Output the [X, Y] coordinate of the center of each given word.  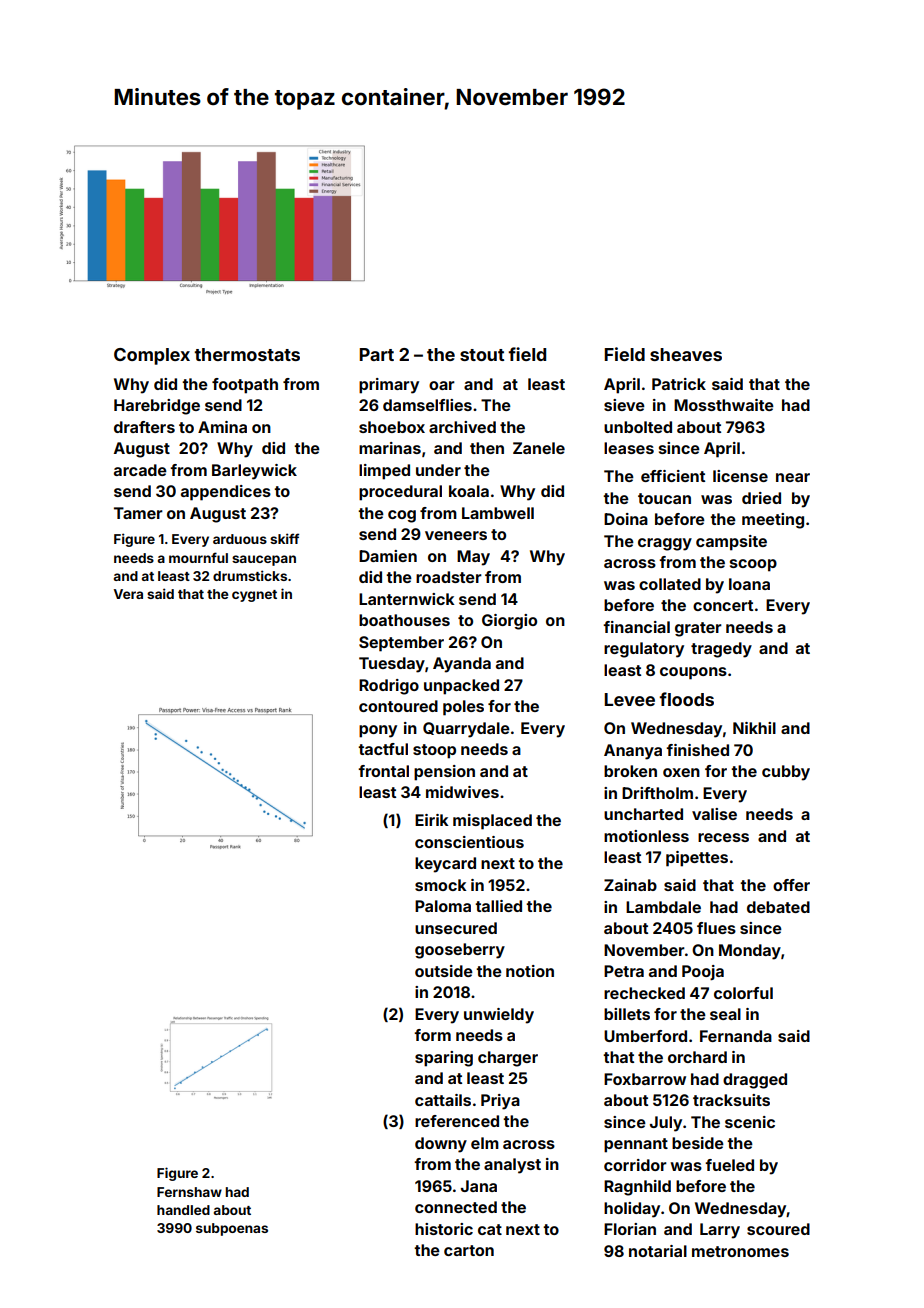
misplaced [492, 822]
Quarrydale [466, 730]
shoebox [392, 427]
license [740, 476]
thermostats [247, 354]
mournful [198, 557]
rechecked [644, 993]
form [432, 1035]
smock [441, 885]
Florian [630, 1229]
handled [183, 1210]
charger [508, 1059]
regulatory [644, 650]
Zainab [630, 885]
